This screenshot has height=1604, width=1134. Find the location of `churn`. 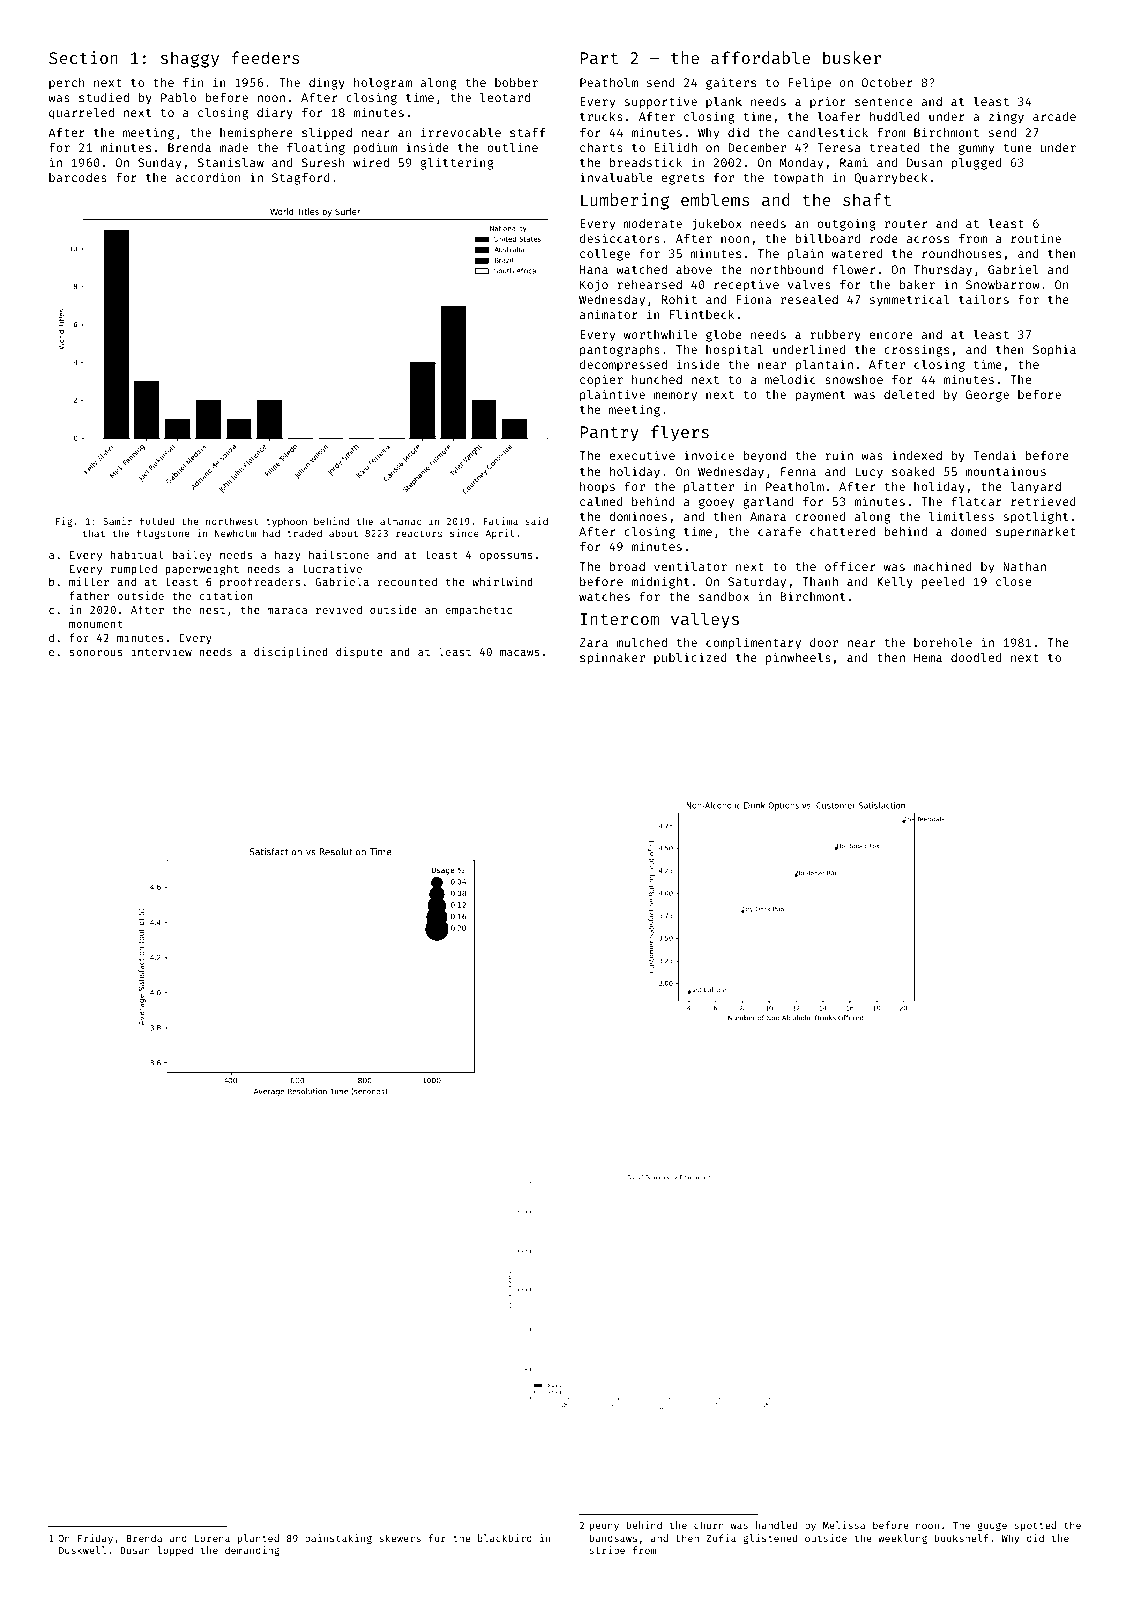

churn is located at coordinates (709, 1525).
